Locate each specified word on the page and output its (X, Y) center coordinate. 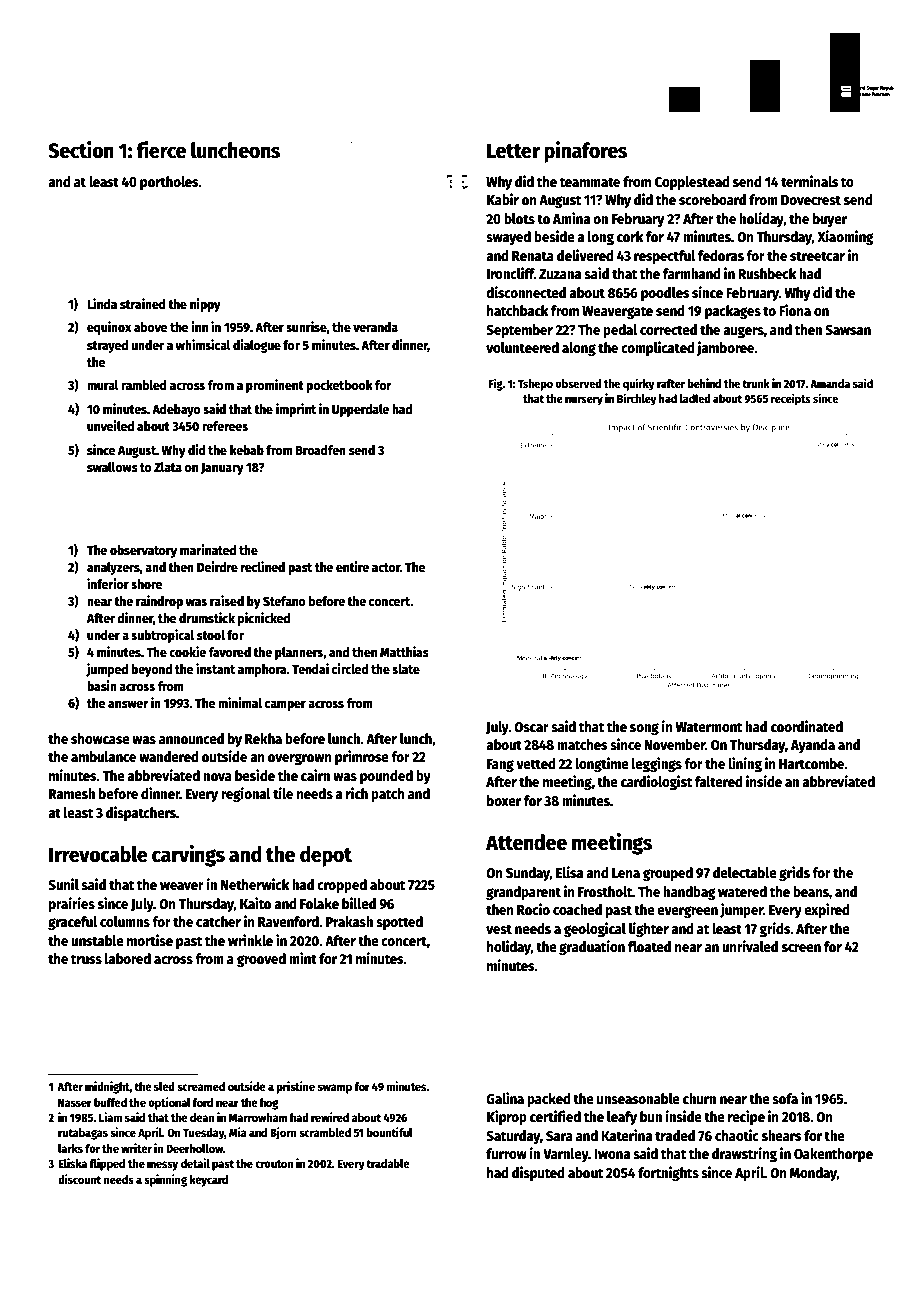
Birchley (637, 399)
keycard (209, 1181)
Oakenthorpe (833, 1155)
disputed (538, 1173)
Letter (513, 151)
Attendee (526, 842)
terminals (809, 181)
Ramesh (72, 793)
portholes (169, 183)
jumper (741, 910)
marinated (208, 549)
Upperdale (360, 410)
